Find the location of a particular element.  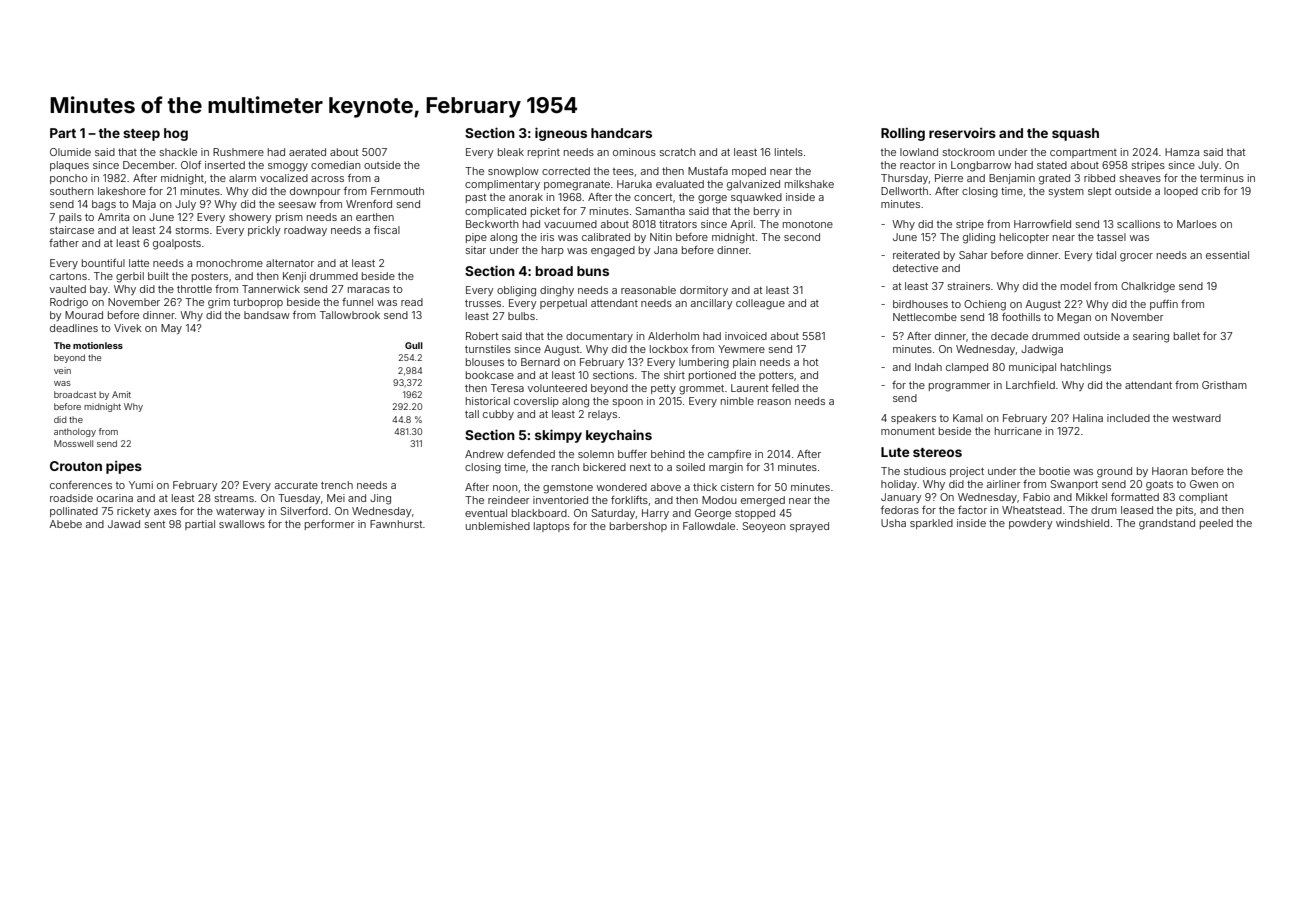

Rodrigo is located at coordinates (69, 303).
